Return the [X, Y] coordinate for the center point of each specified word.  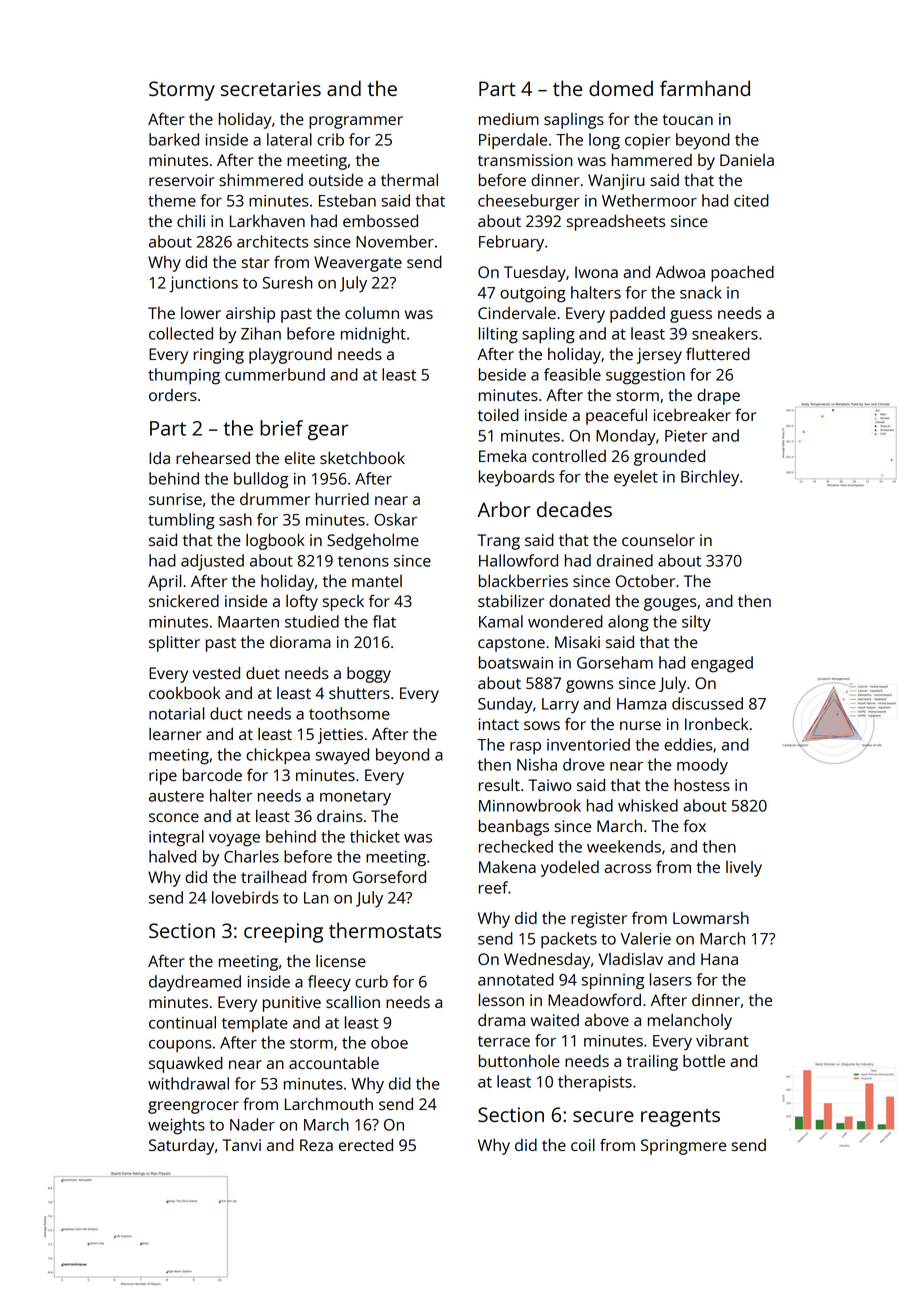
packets [569, 940]
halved [172, 856]
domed [621, 88]
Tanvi [241, 1145]
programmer [356, 122]
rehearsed [213, 458]
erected [366, 1144]
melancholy [690, 1021]
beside [502, 374]
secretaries [271, 88]
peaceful [616, 416]
